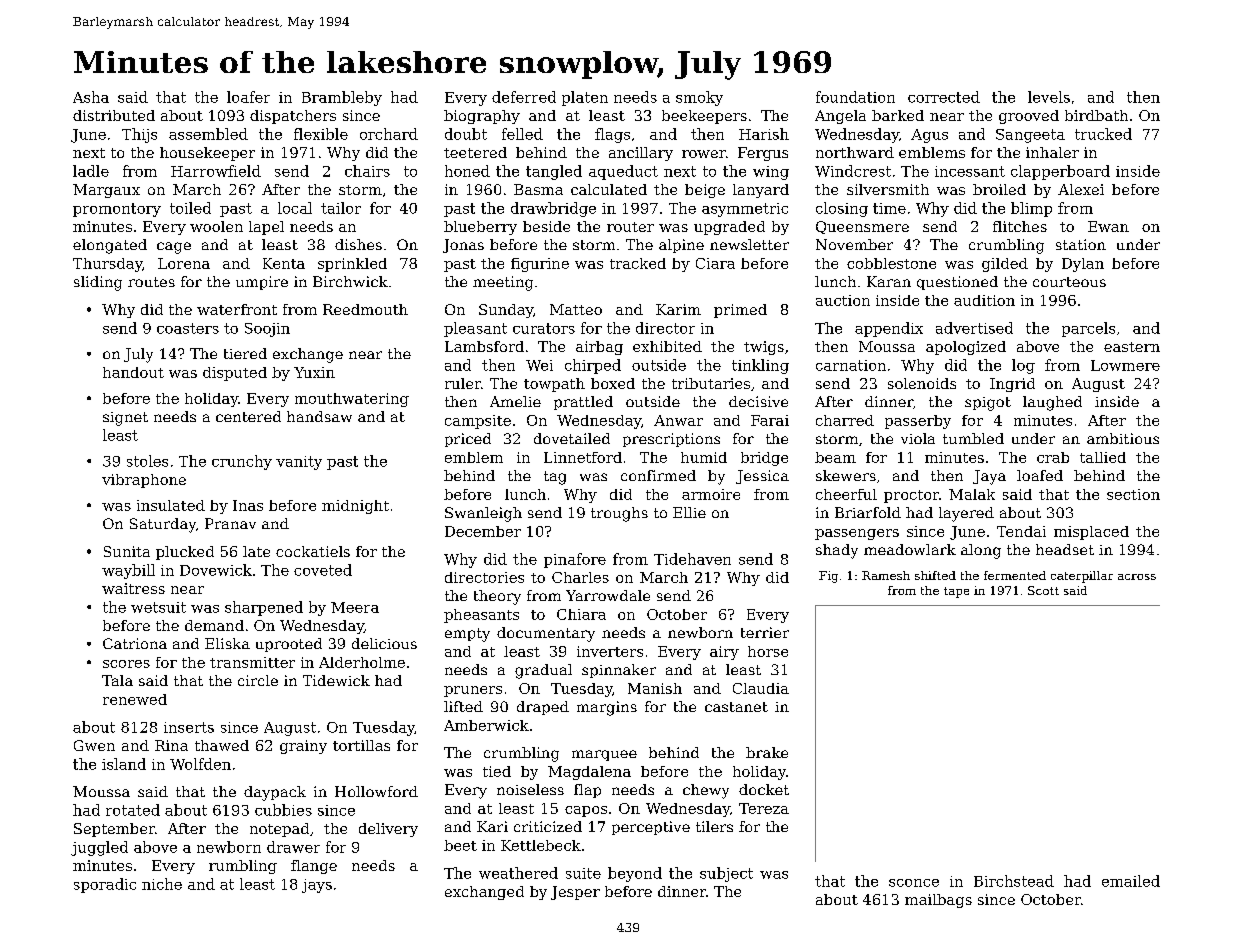 This screenshot has height=952, width=1233. What do you see at coordinates (572, 438) in the screenshot?
I see `dovetailed` at bounding box center [572, 438].
